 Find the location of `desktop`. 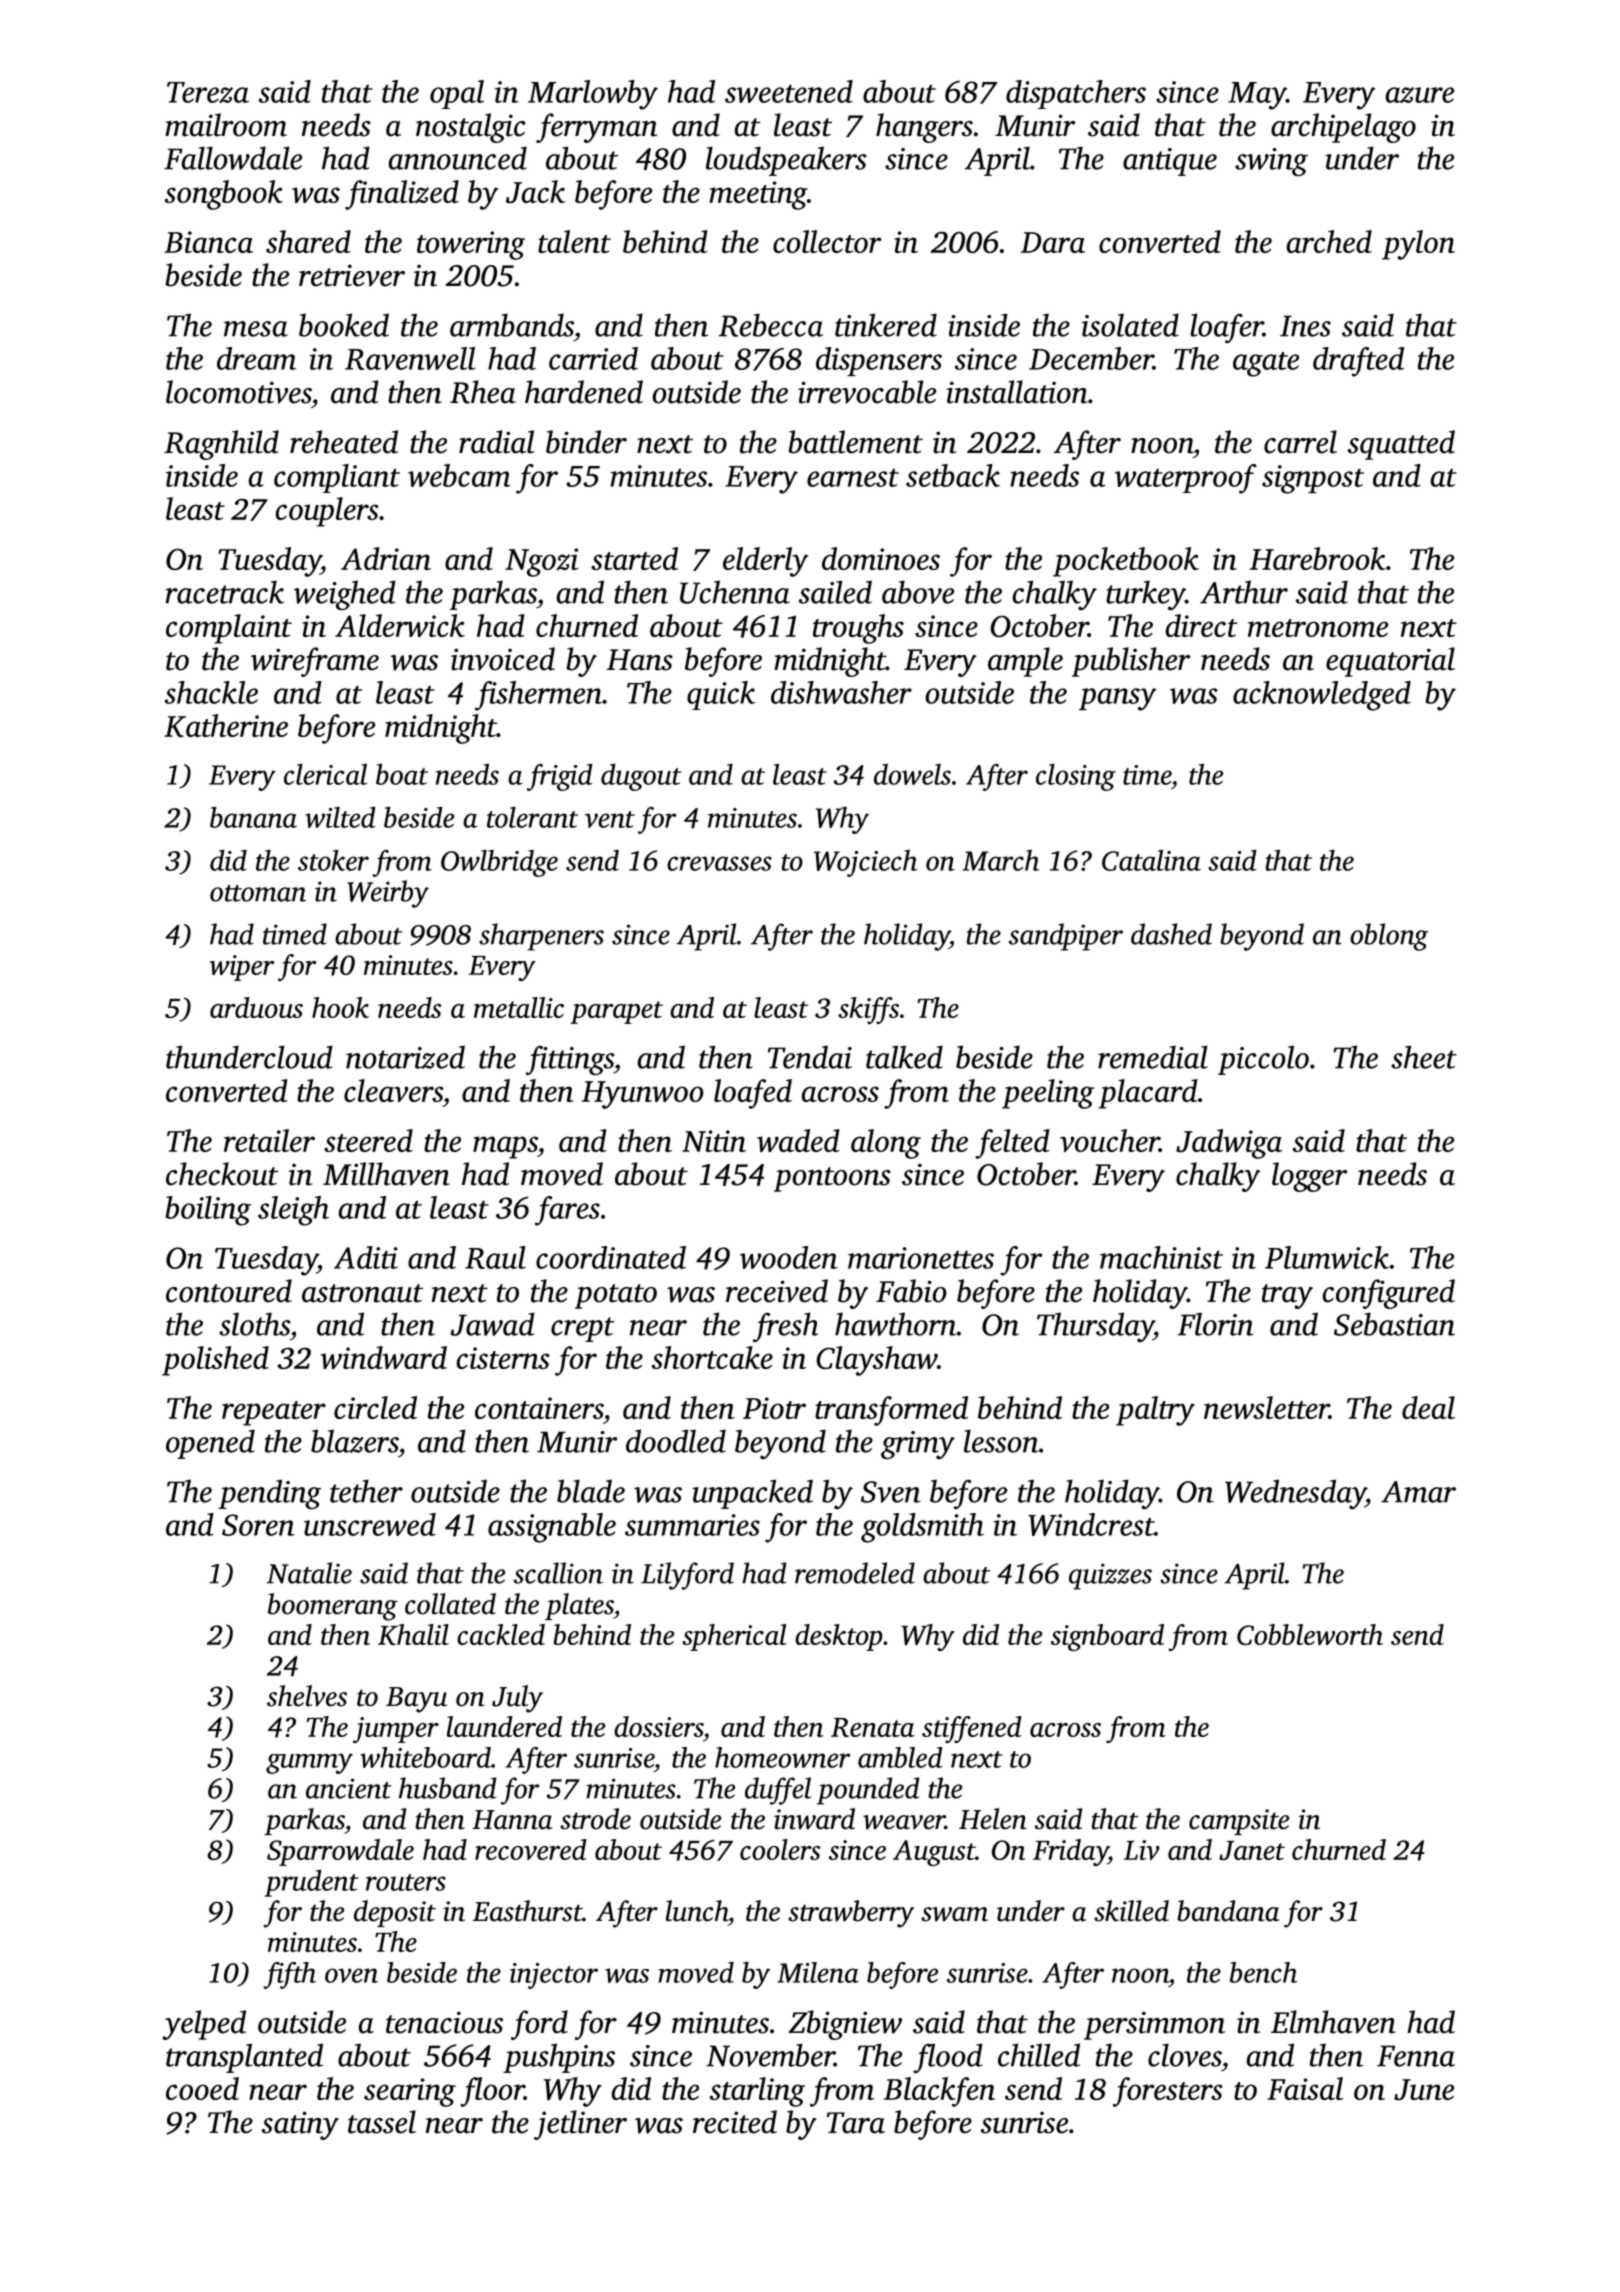

desktop is located at coordinates (838, 1637).
